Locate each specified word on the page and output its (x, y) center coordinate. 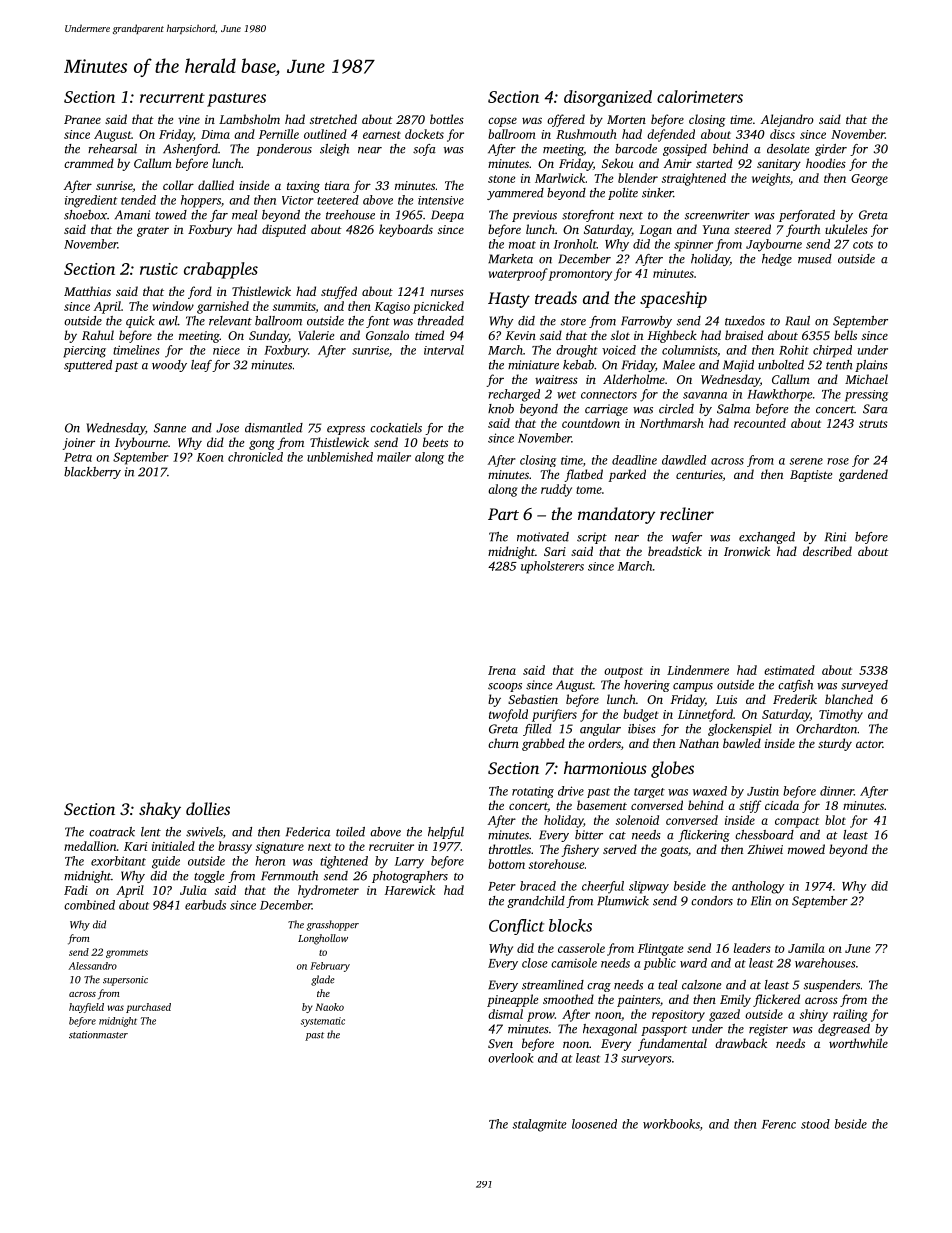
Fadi (76, 890)
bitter (589, 835)
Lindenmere (698, 670)
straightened (694, 179)
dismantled (274, 428)
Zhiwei (765, 849)
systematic (323, 1022)
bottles (447, 119)
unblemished (340, 457)
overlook (510, 1058)
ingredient (91, 201)
